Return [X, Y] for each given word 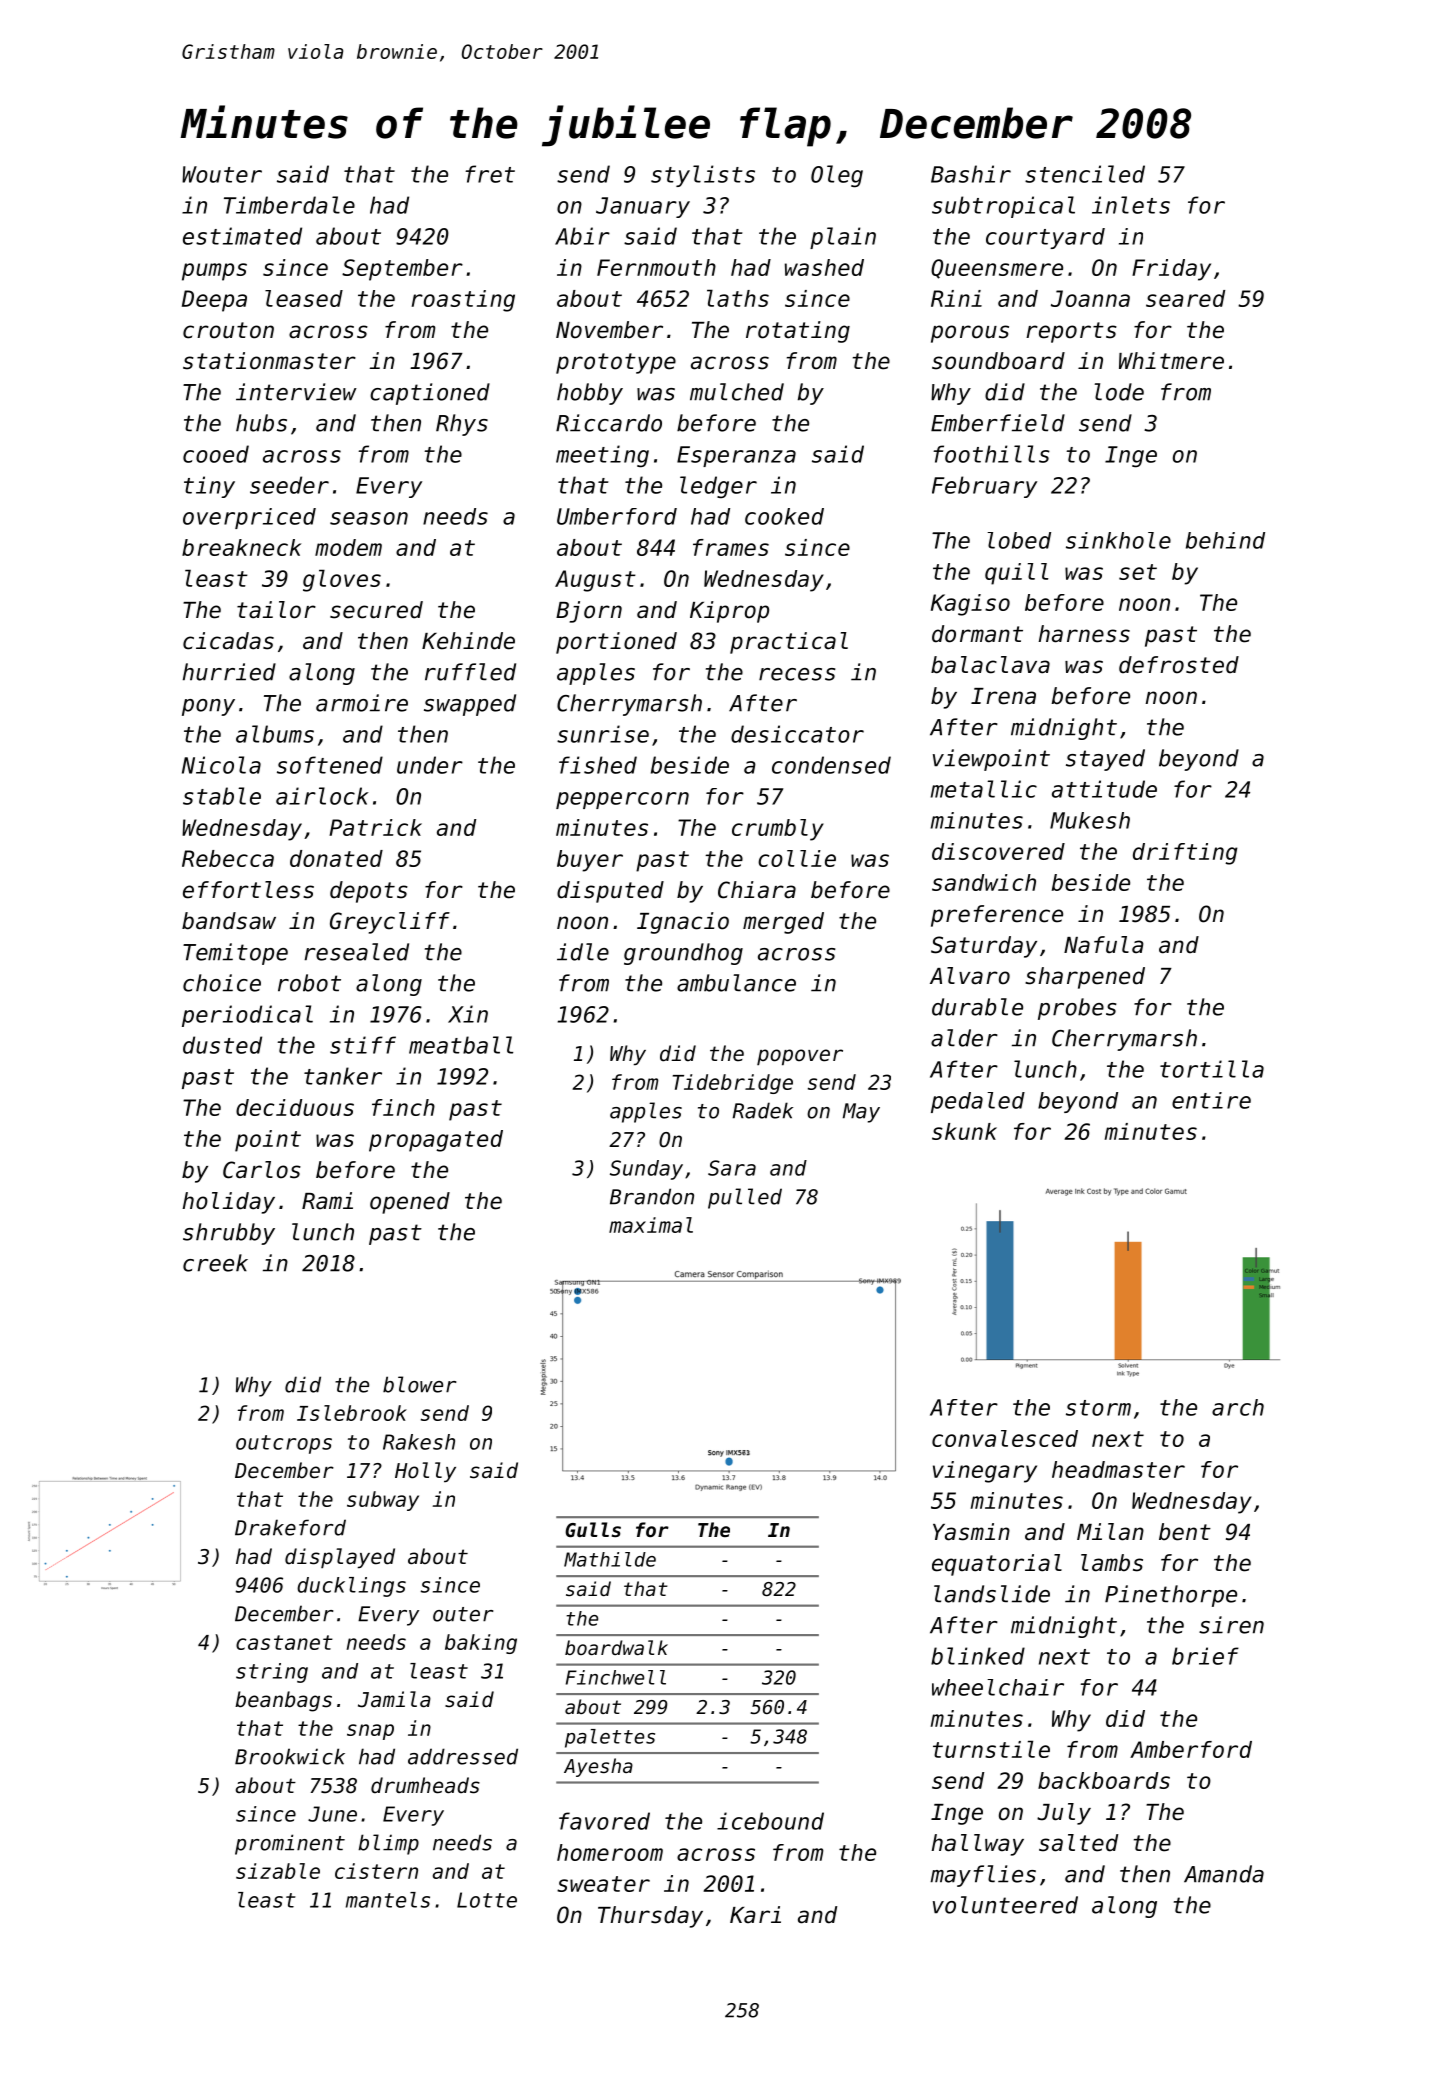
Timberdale [289, 205]
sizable [278, 1871]
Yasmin [971, 1532]
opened [410, 1203]
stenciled [1085, 174]
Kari [755, 1914]
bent [1185, 1532]
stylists [703, 176]
